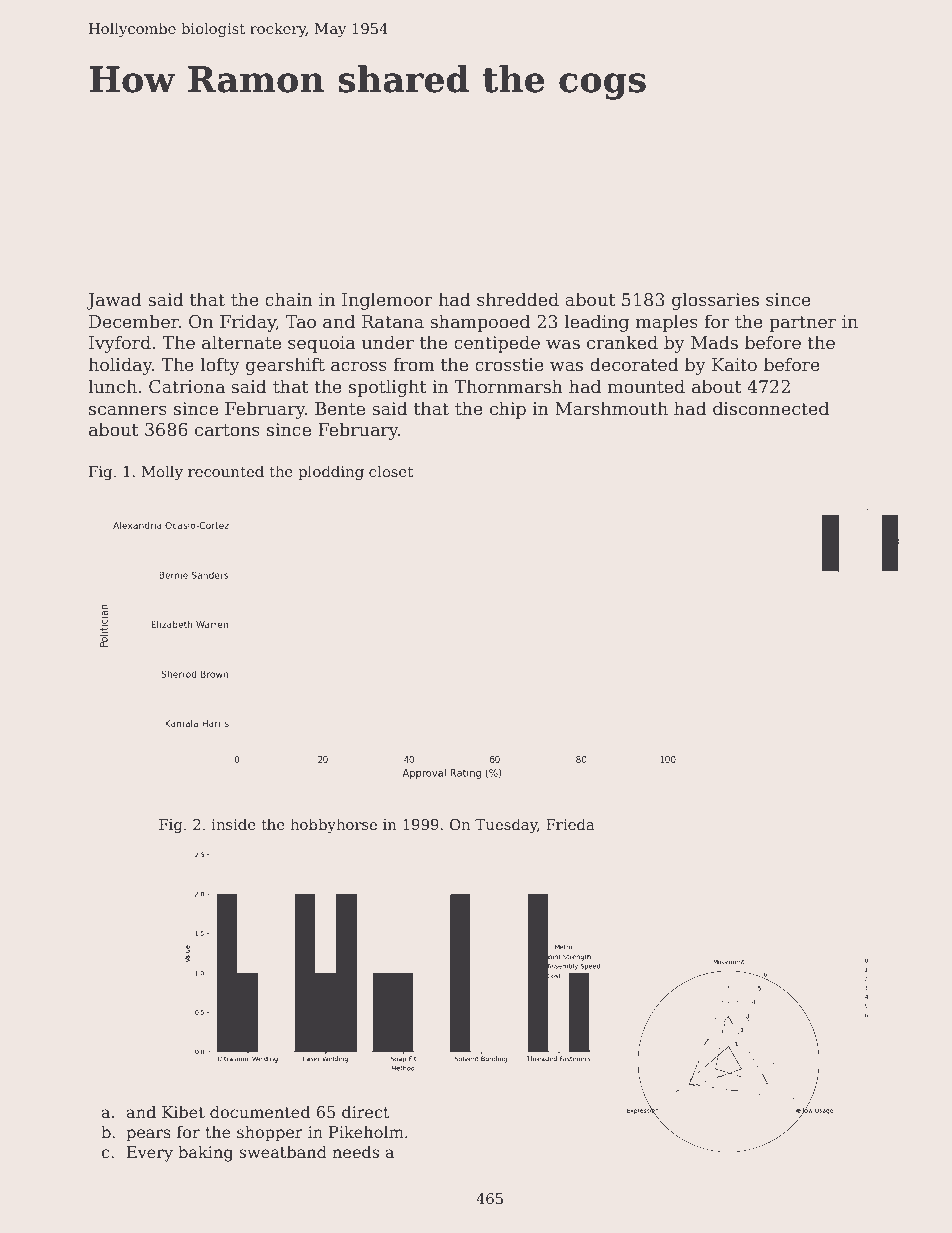  Describe the element at coordinates (570, 824) in the screenshot. I see `Frieda` at that location.
